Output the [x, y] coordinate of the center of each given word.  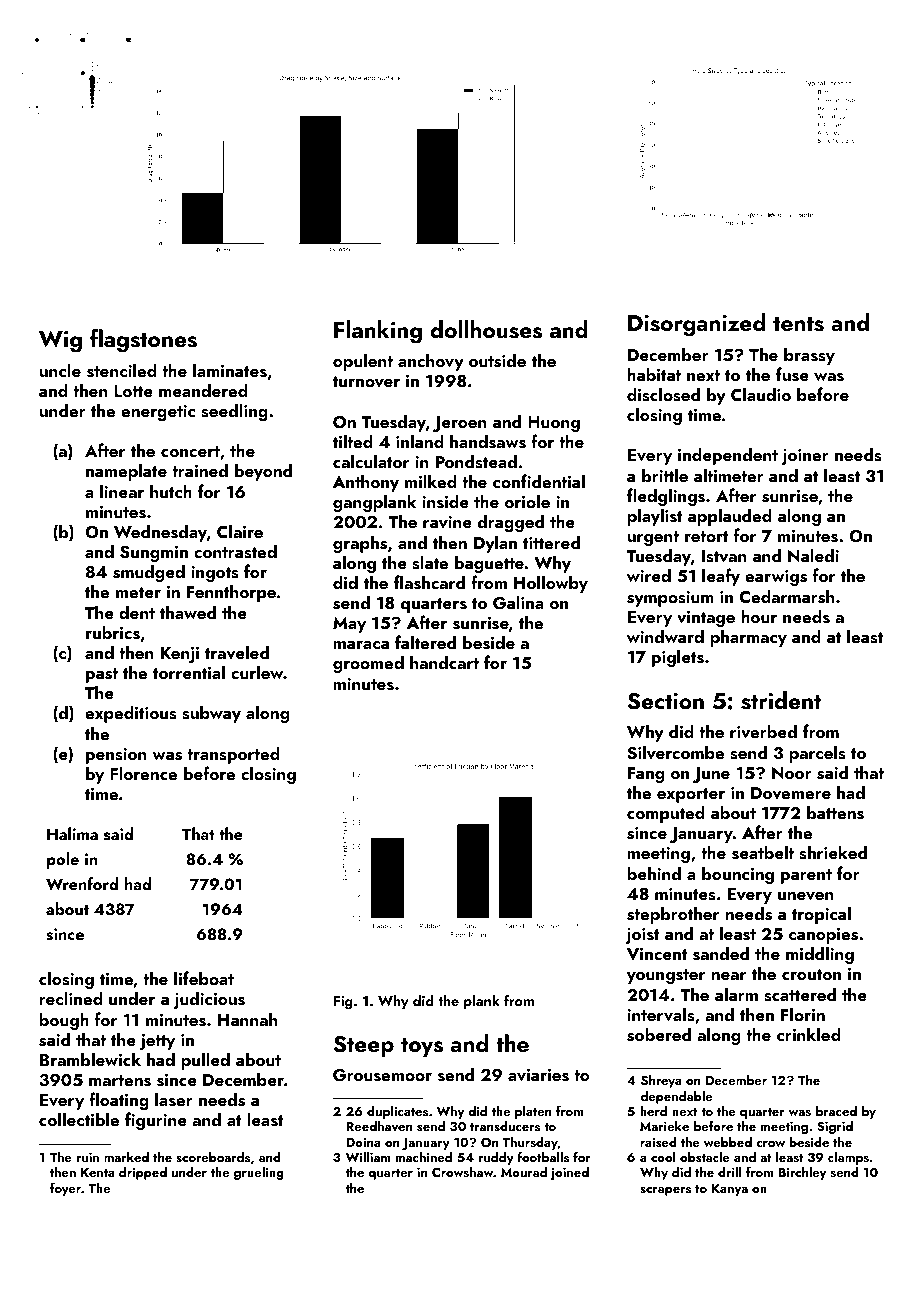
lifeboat [204, 978]
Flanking [378, 332]
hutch [171, 491]
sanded [721, 953]
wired [649, 575]
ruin [88, 1157]
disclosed [663, 394]
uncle [60, 370]
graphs [360, 544]
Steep [363, 1046]
